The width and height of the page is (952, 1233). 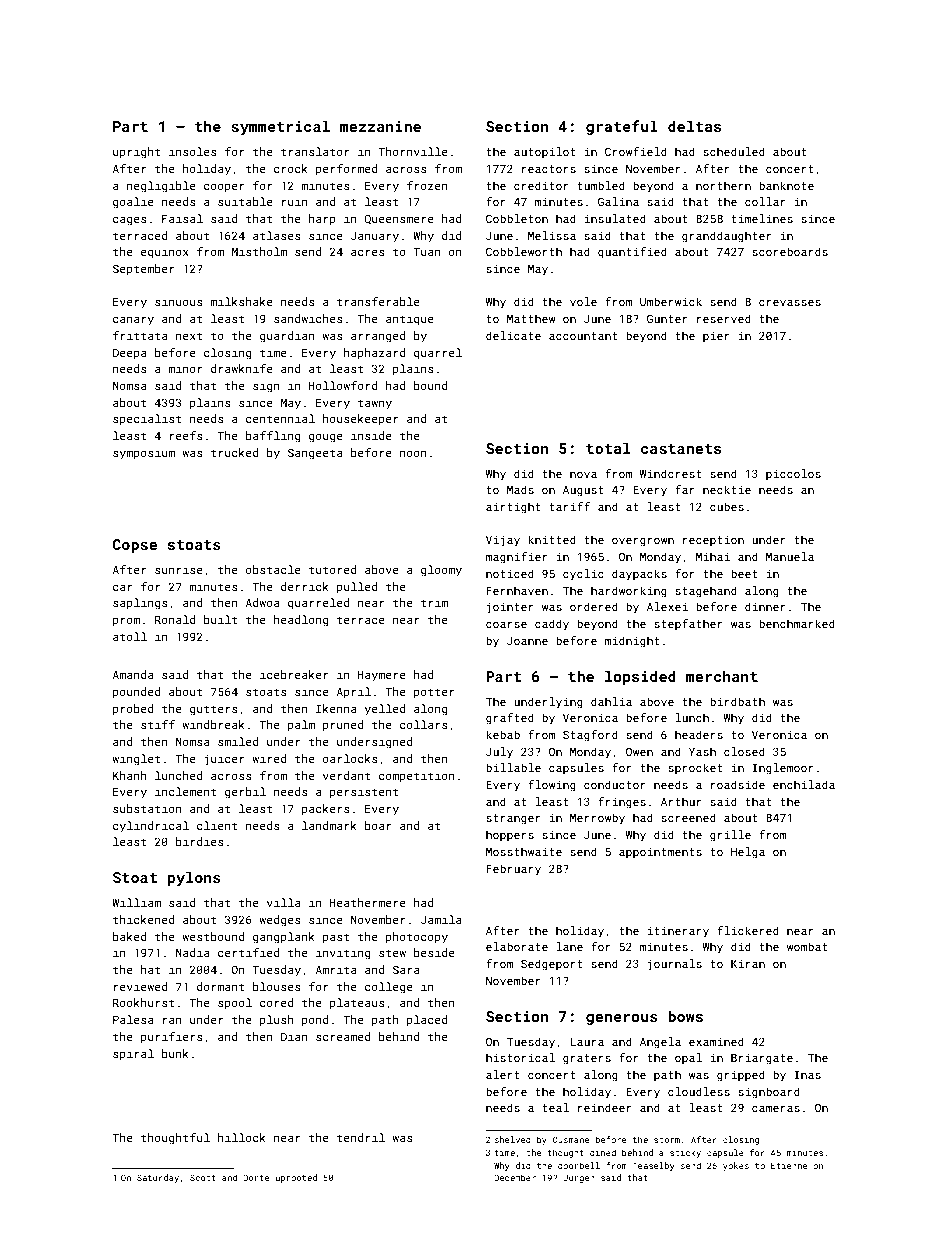 I want to click on grafted, so click(x=510, y=719).
